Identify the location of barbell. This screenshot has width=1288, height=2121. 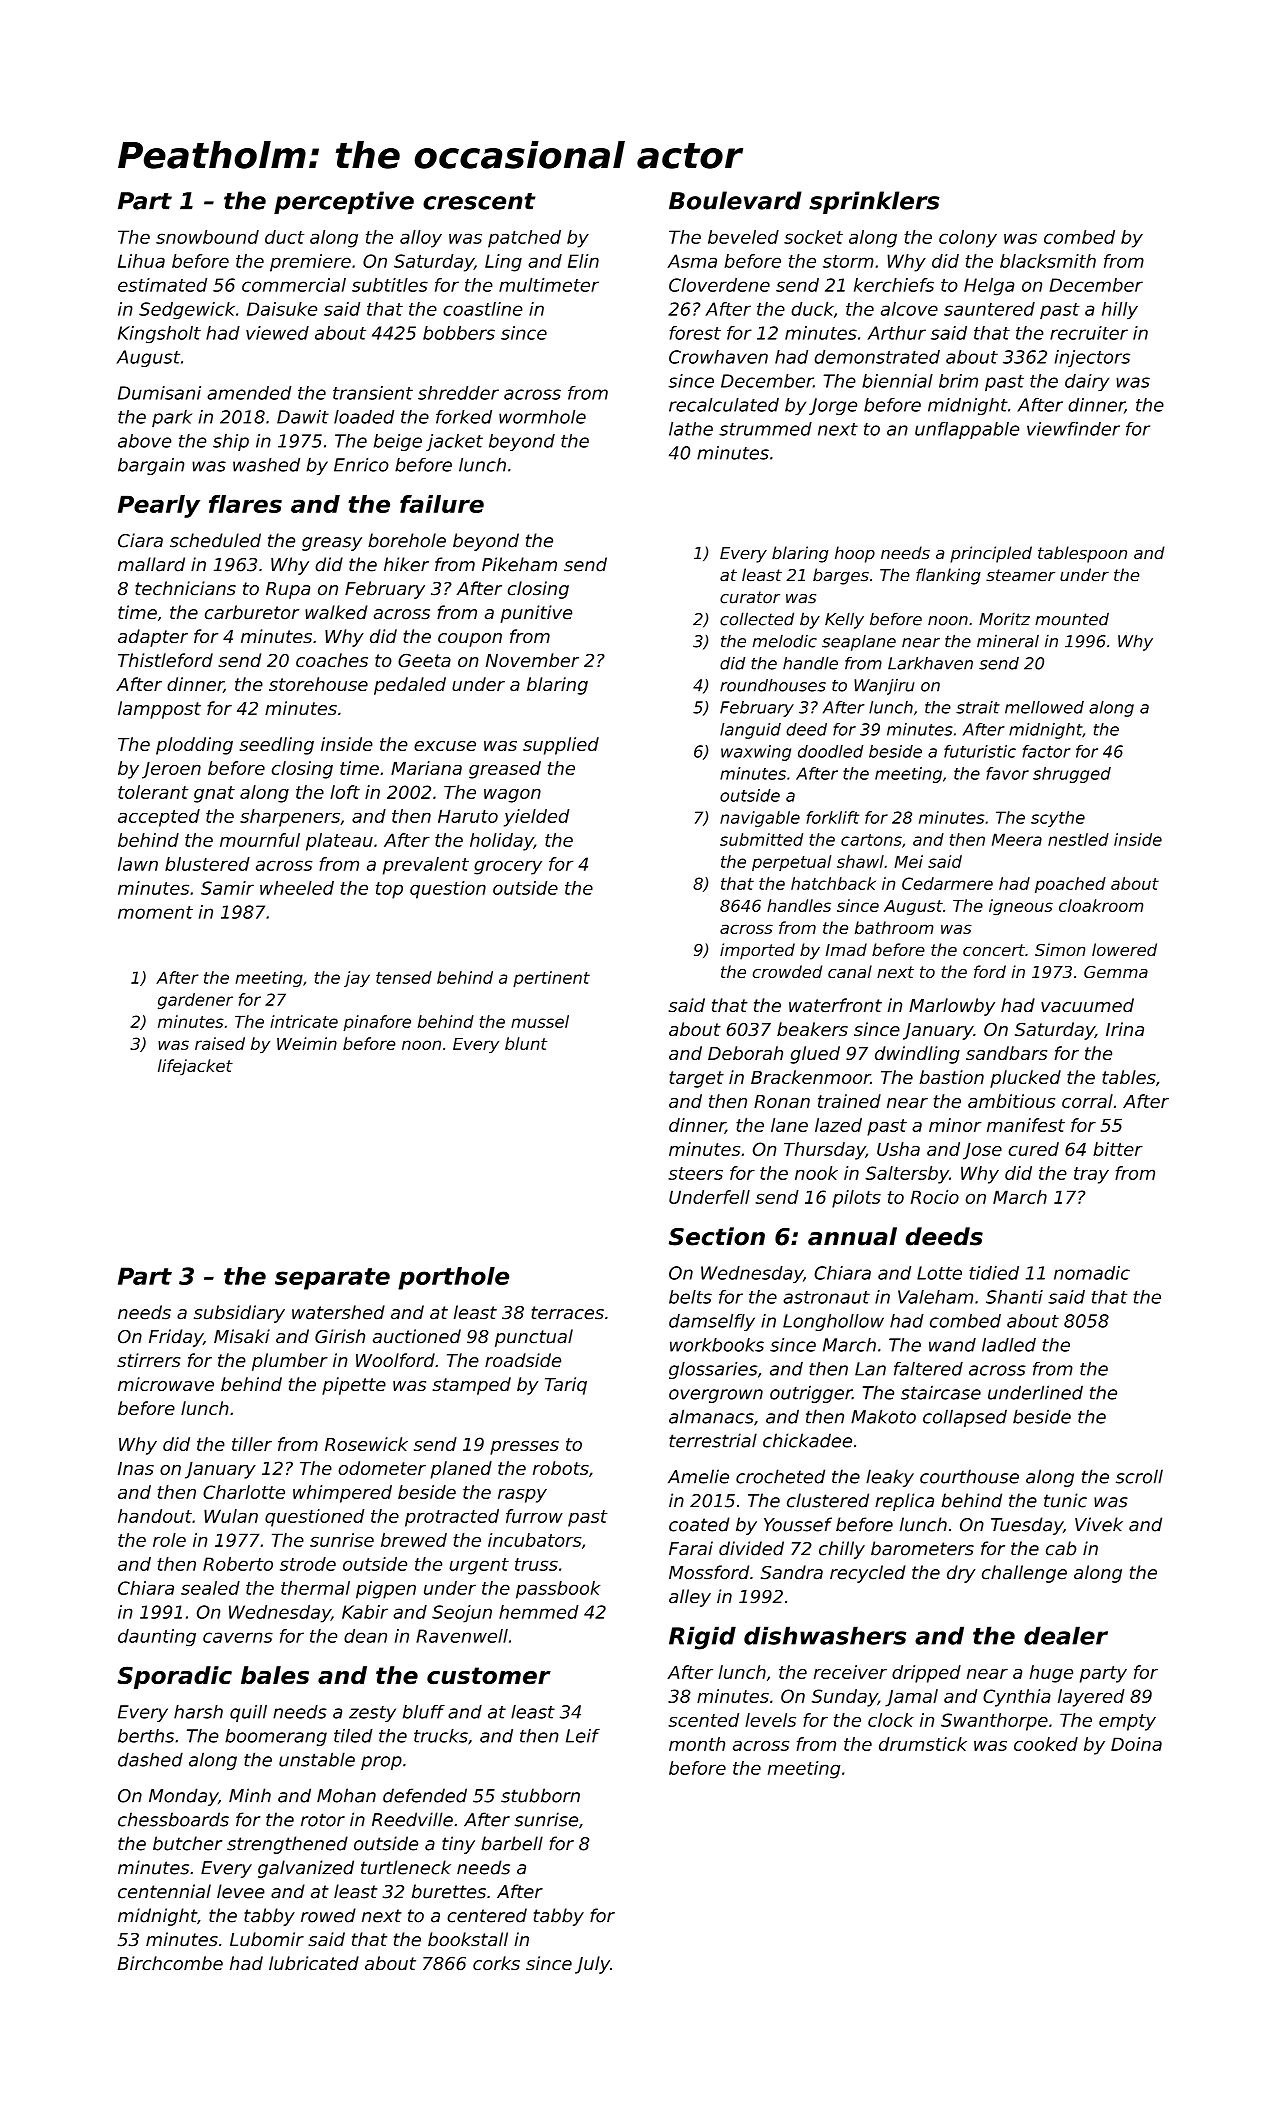
(512, 1843).
